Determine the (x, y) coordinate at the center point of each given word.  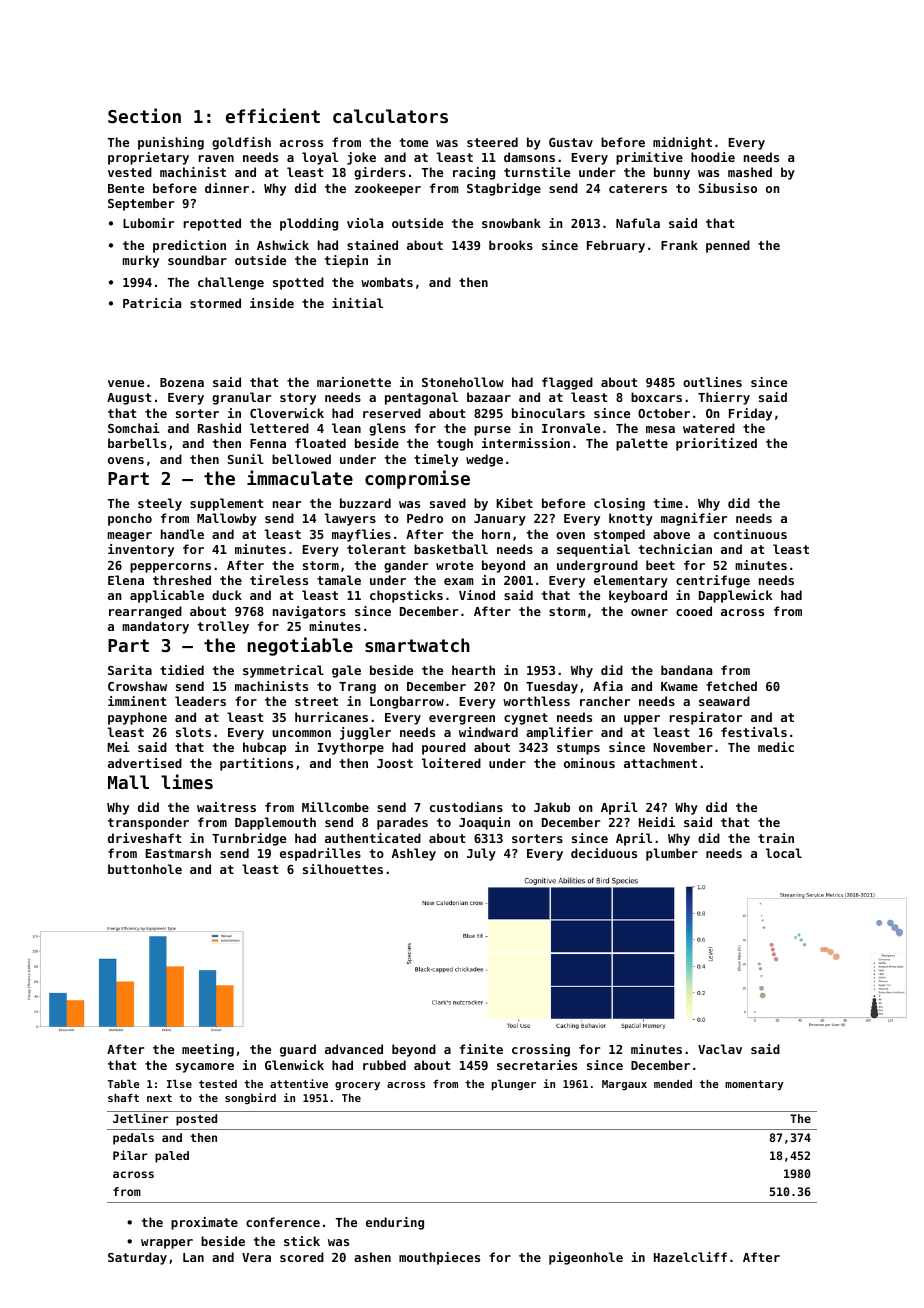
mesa (660, 429)
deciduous (604, 853)
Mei (119, 747)
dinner (227, 188)
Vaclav (720, 1049)
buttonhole (145, 869)
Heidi (657, 822)
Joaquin (484, 823)
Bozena (182, 382)
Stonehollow (463, 382)
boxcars (656, 397)
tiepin (346, 261)
